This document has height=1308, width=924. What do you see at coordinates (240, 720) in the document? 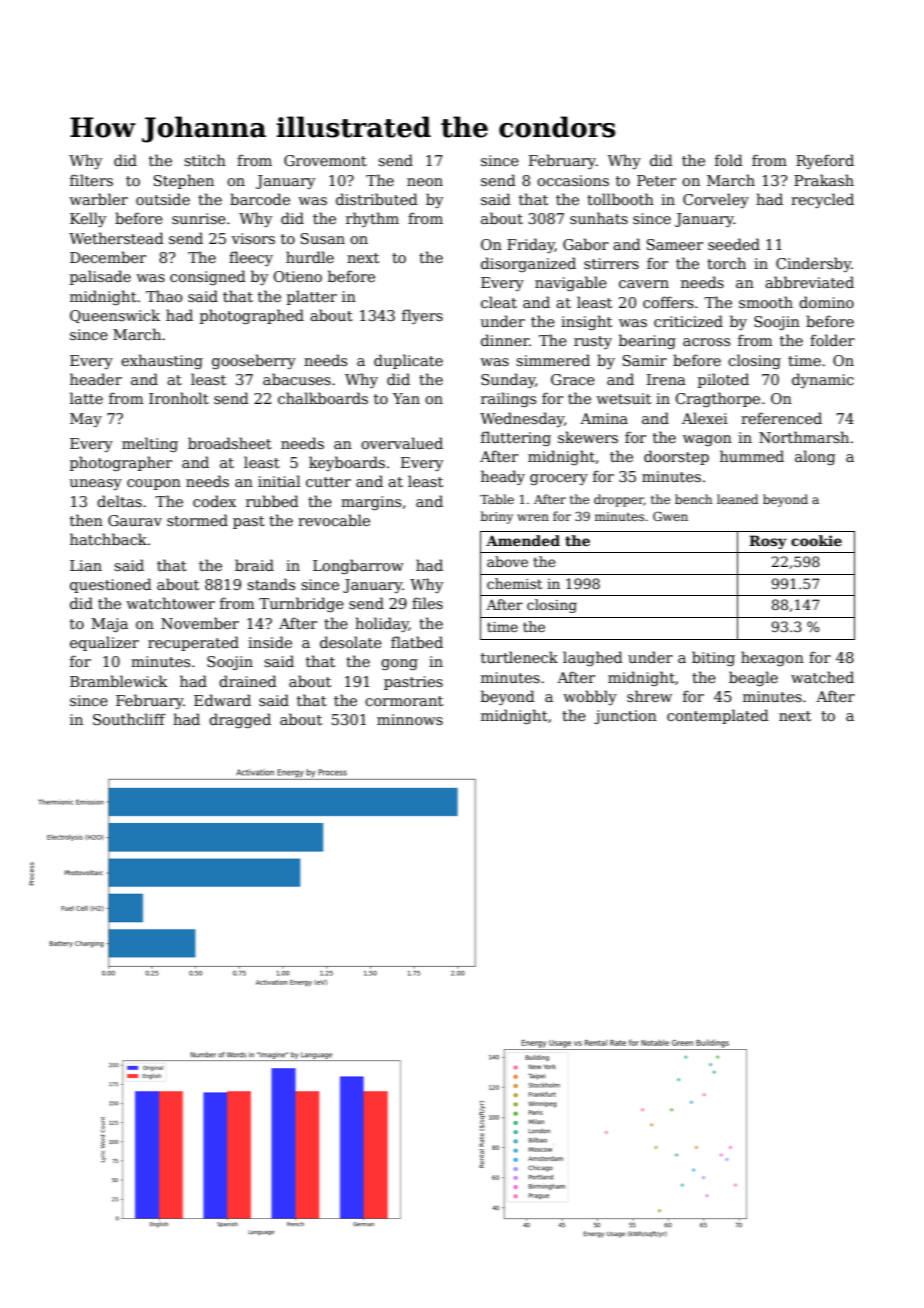
I see `dragged` at bounding box center [240, 720].
